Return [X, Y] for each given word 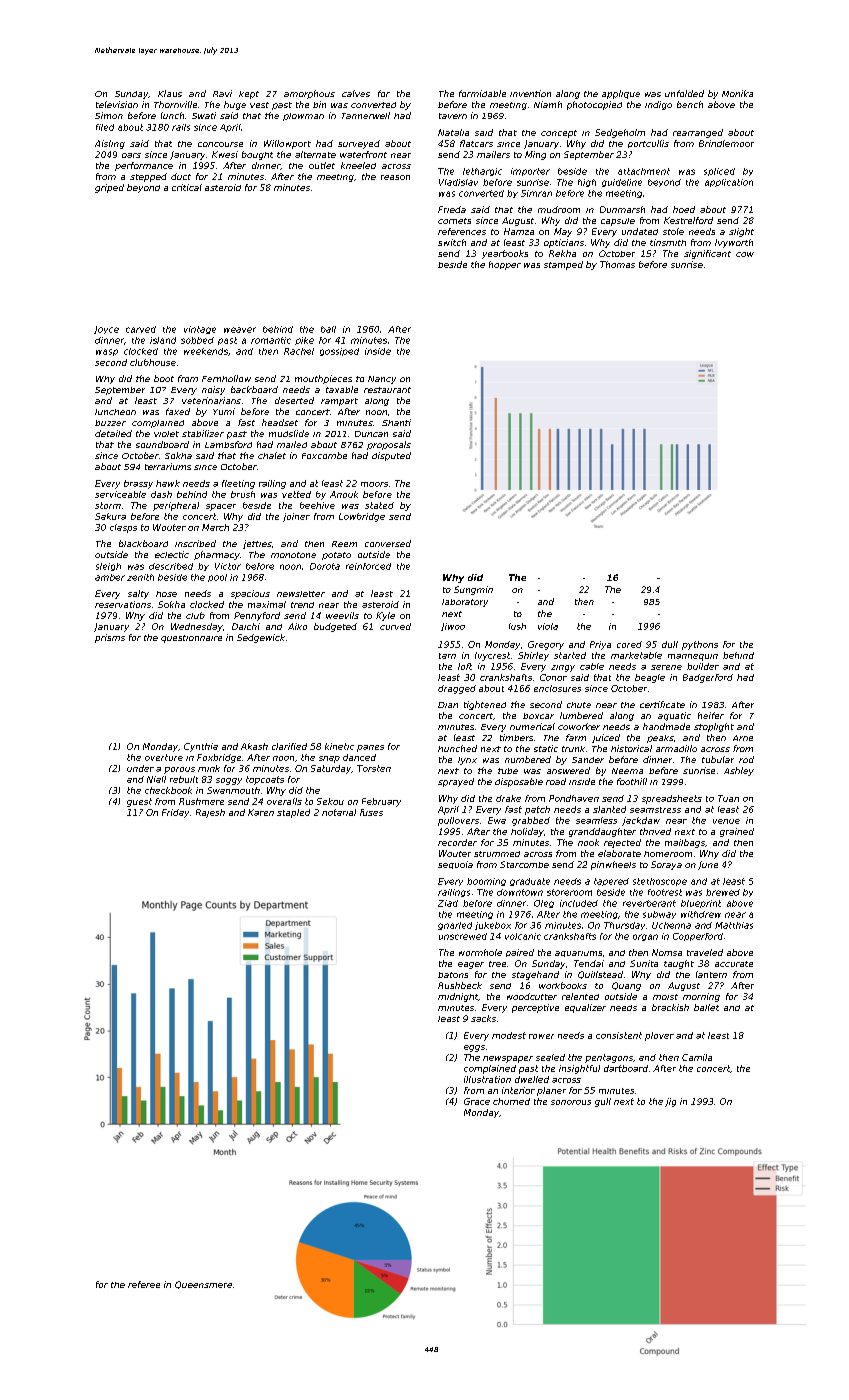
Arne [743, 738]
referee [144, 1284]
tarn [447, 656]
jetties [257, 544]
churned [511, 1101]
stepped [148, 177]
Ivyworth [734, 243]
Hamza [519, 231]
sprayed [456, 782]
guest [139, 802]
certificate [662, 704]
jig [670, 1102]
